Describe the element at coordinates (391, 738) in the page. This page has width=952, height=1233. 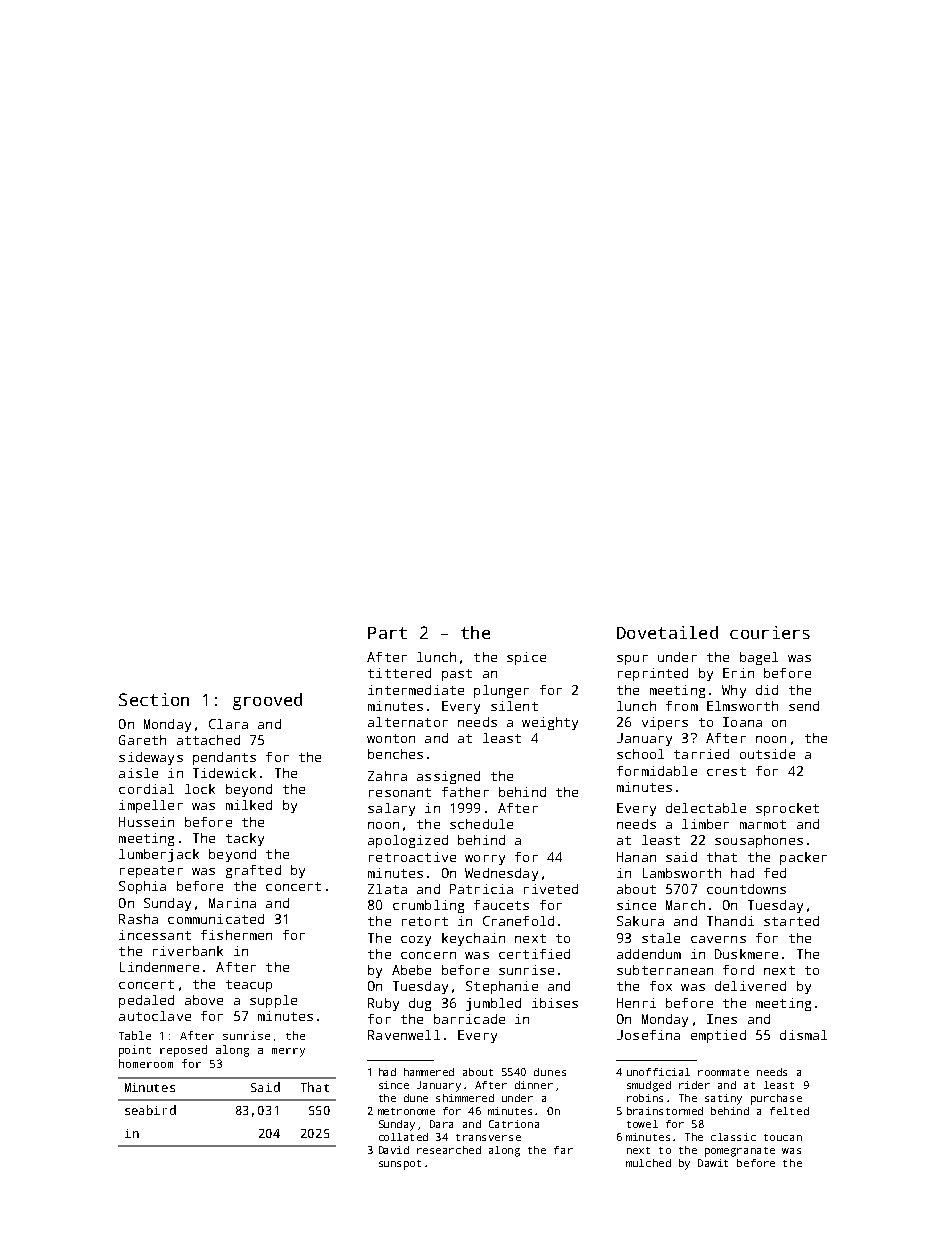
I see `wonton` at that location.
